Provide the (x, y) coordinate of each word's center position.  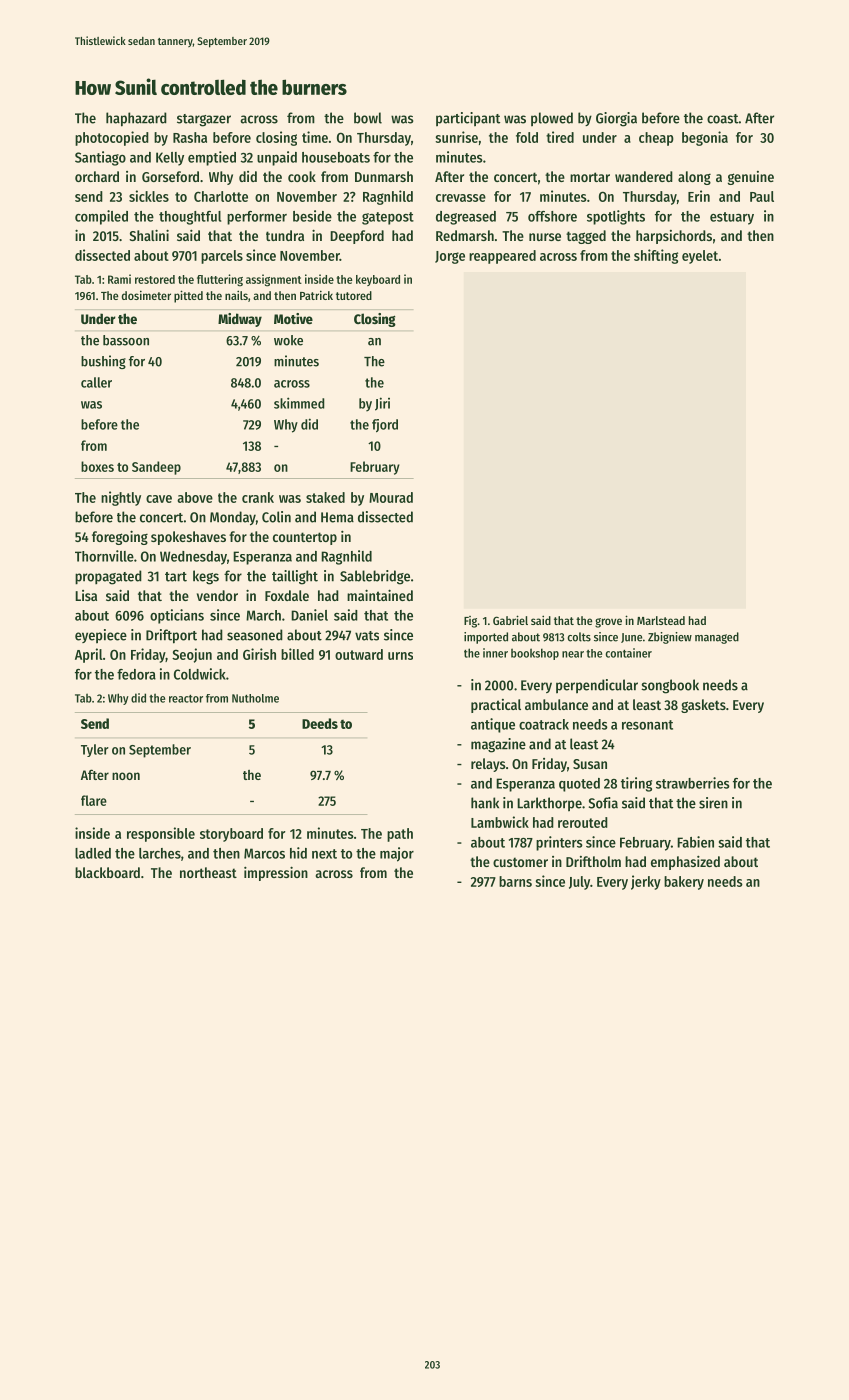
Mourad (391, 497)
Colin (276, 517)
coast (723, 119)
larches (160, 853)
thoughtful (190, 218)
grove (608, 623)
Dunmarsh (384, 176)
